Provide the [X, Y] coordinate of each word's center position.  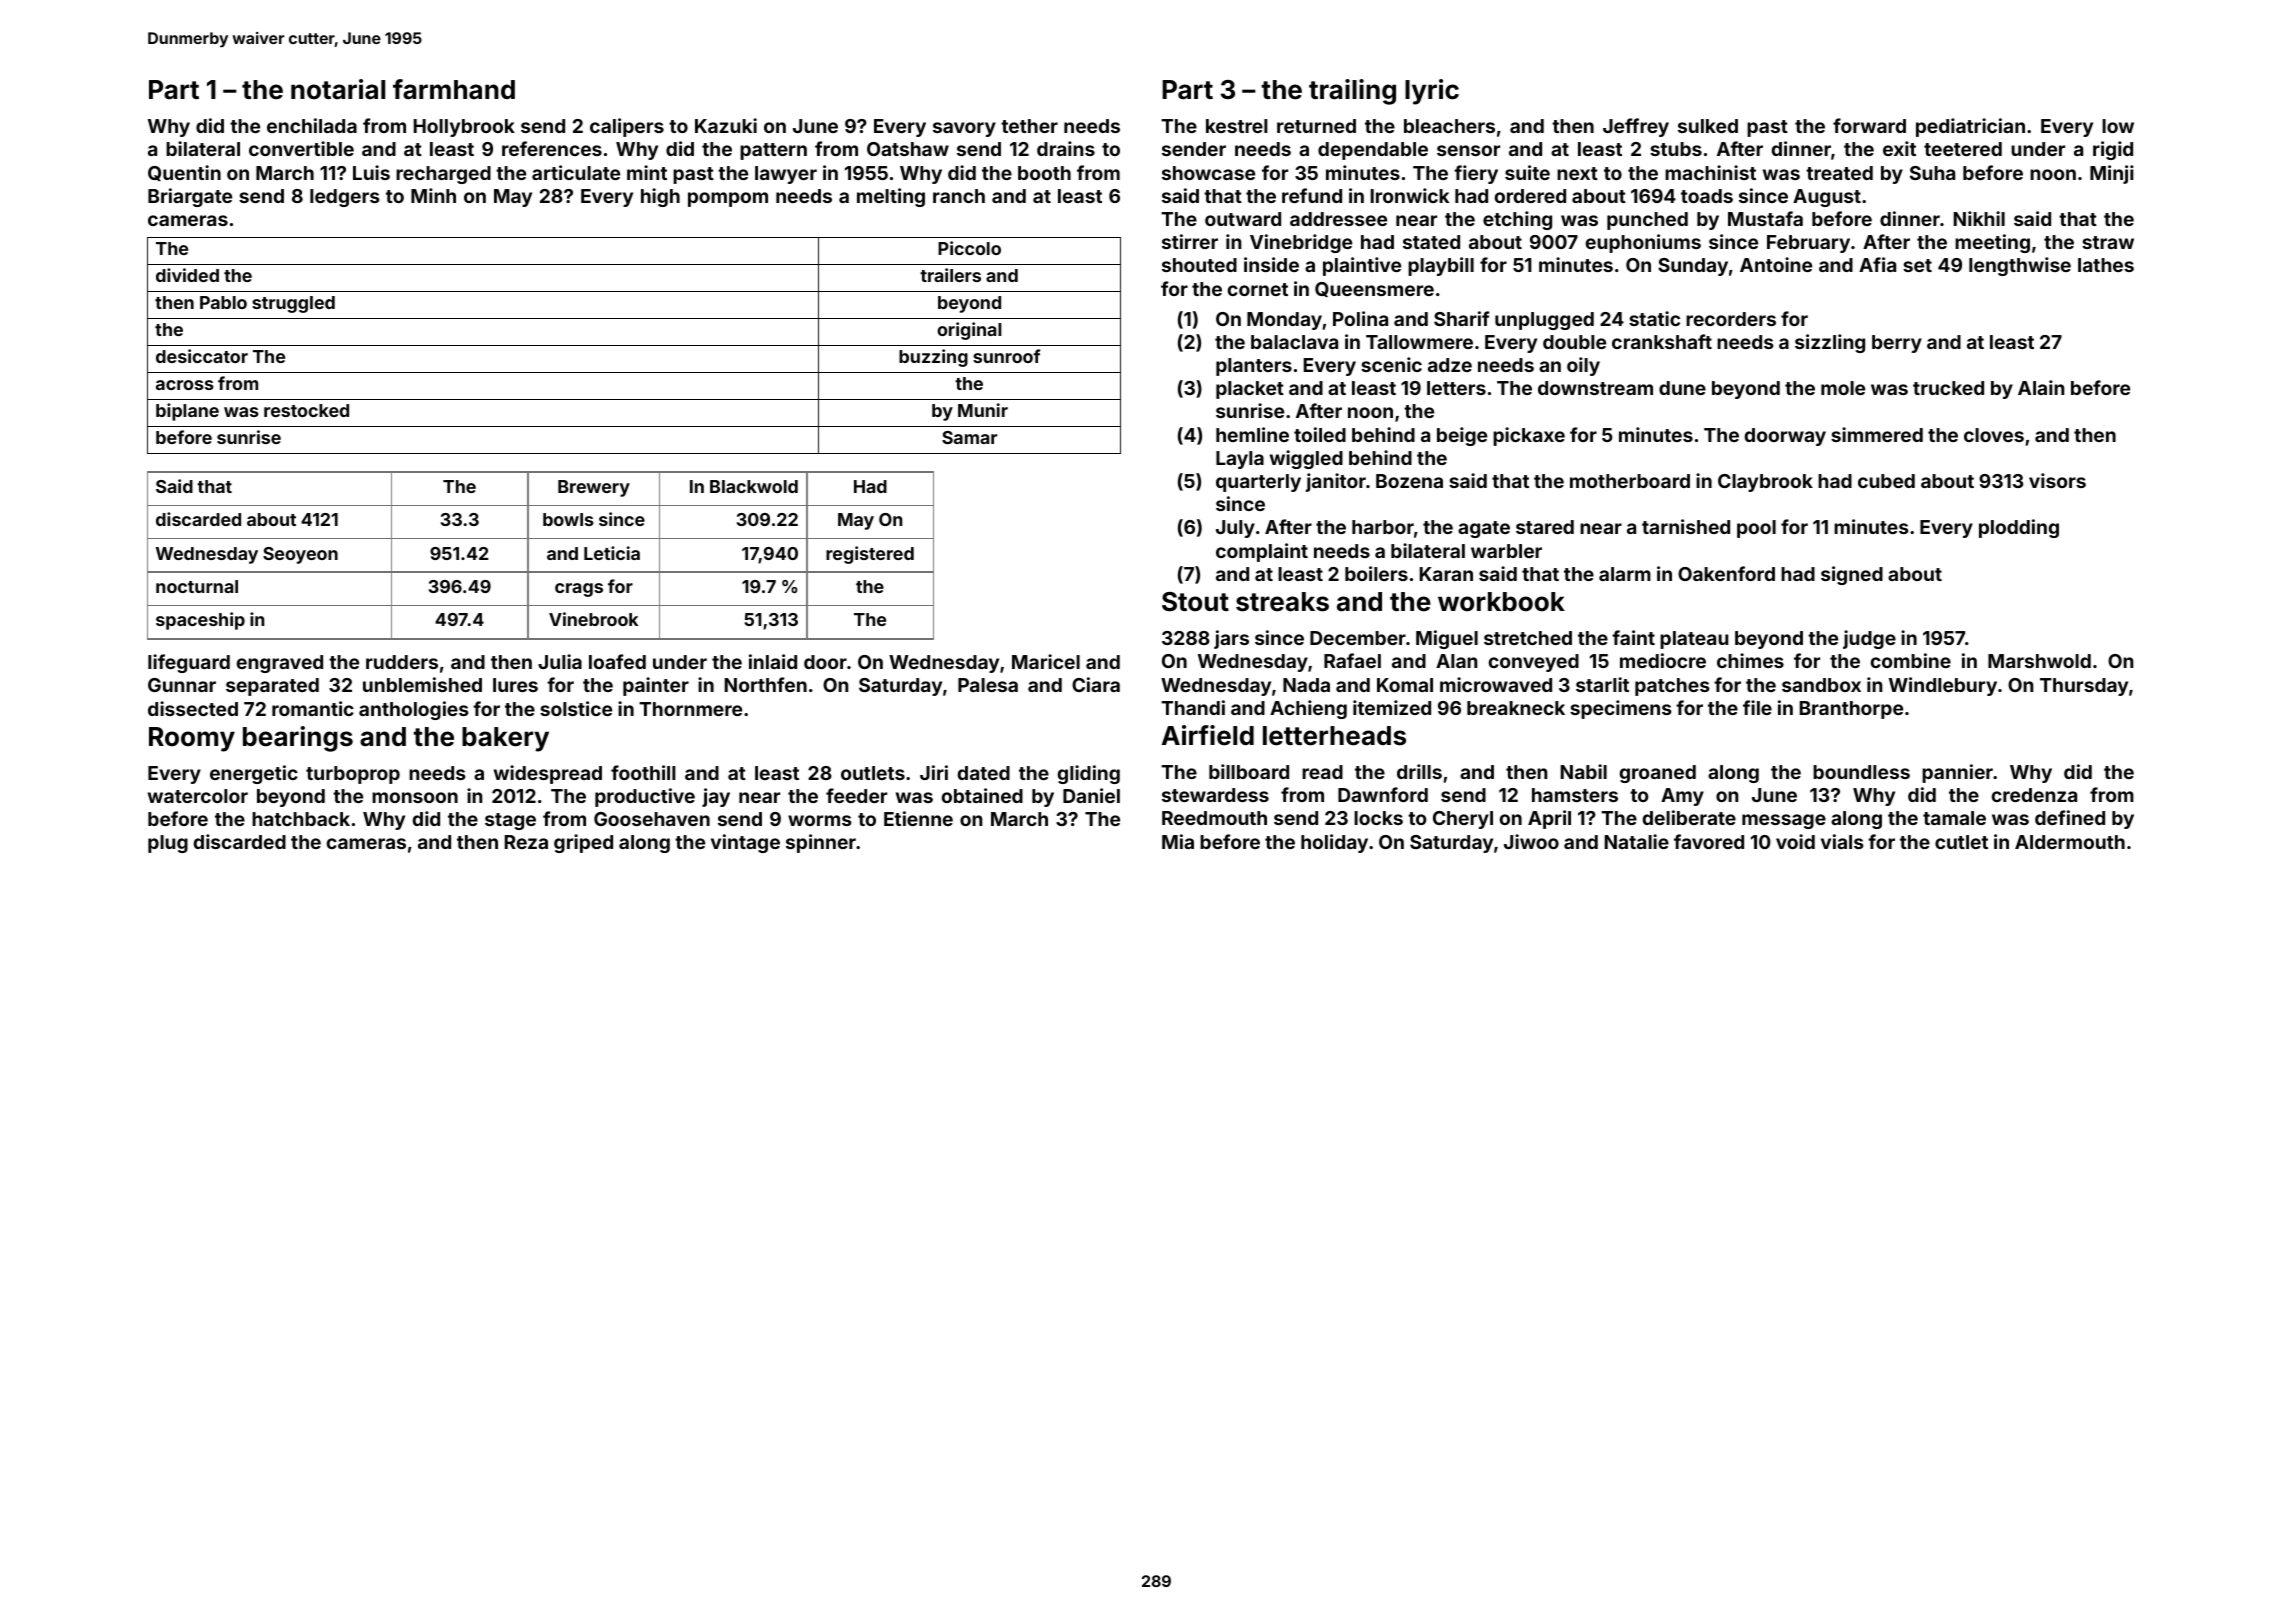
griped [583, 843]
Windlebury [1943, 686]
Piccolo [969, 248]
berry [1897, 344]
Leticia [612, 553]
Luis [371, 172]
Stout [1195, 602]
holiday [1334, 843]
